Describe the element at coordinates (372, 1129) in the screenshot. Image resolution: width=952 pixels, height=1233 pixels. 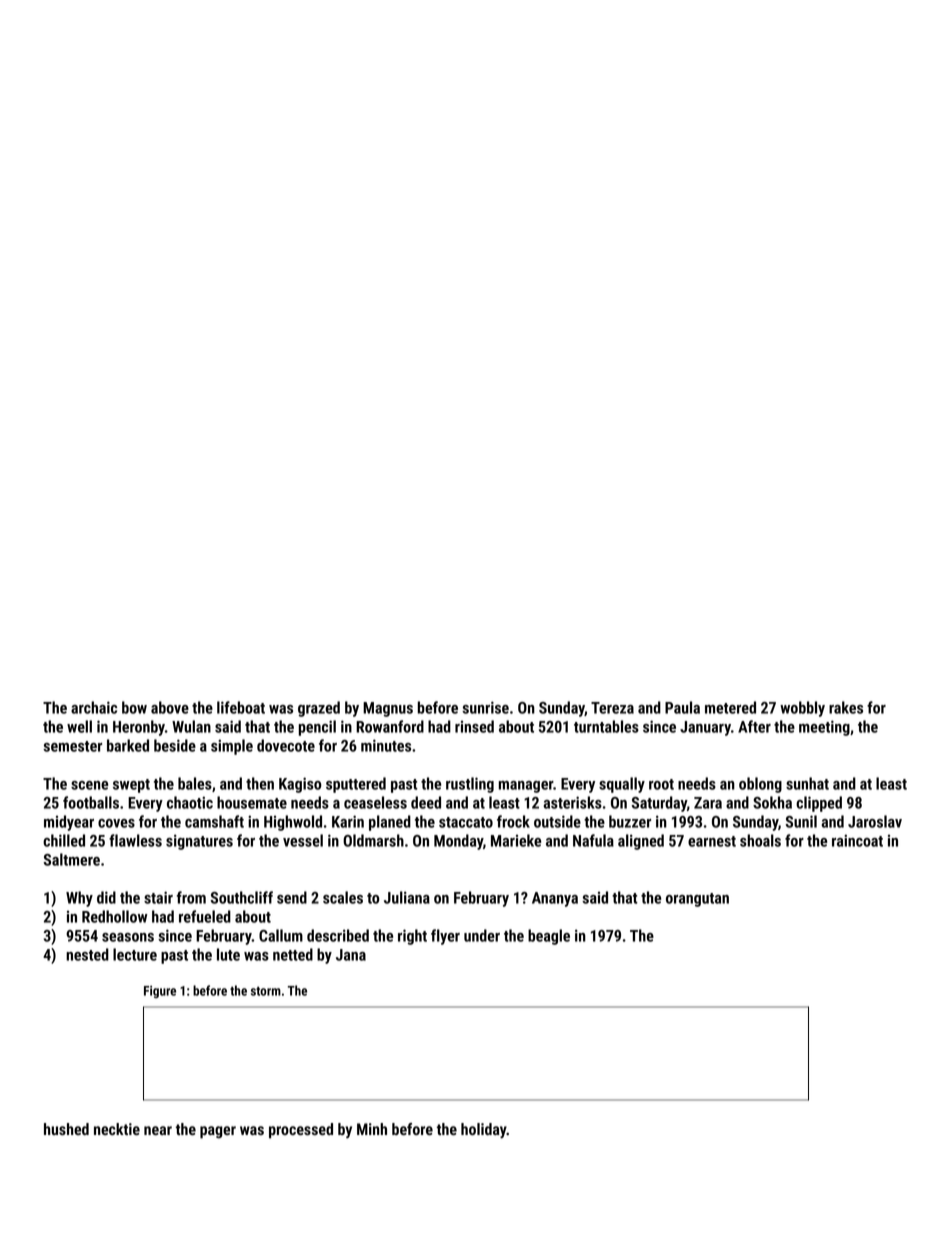
I see `Minh` at that location.
